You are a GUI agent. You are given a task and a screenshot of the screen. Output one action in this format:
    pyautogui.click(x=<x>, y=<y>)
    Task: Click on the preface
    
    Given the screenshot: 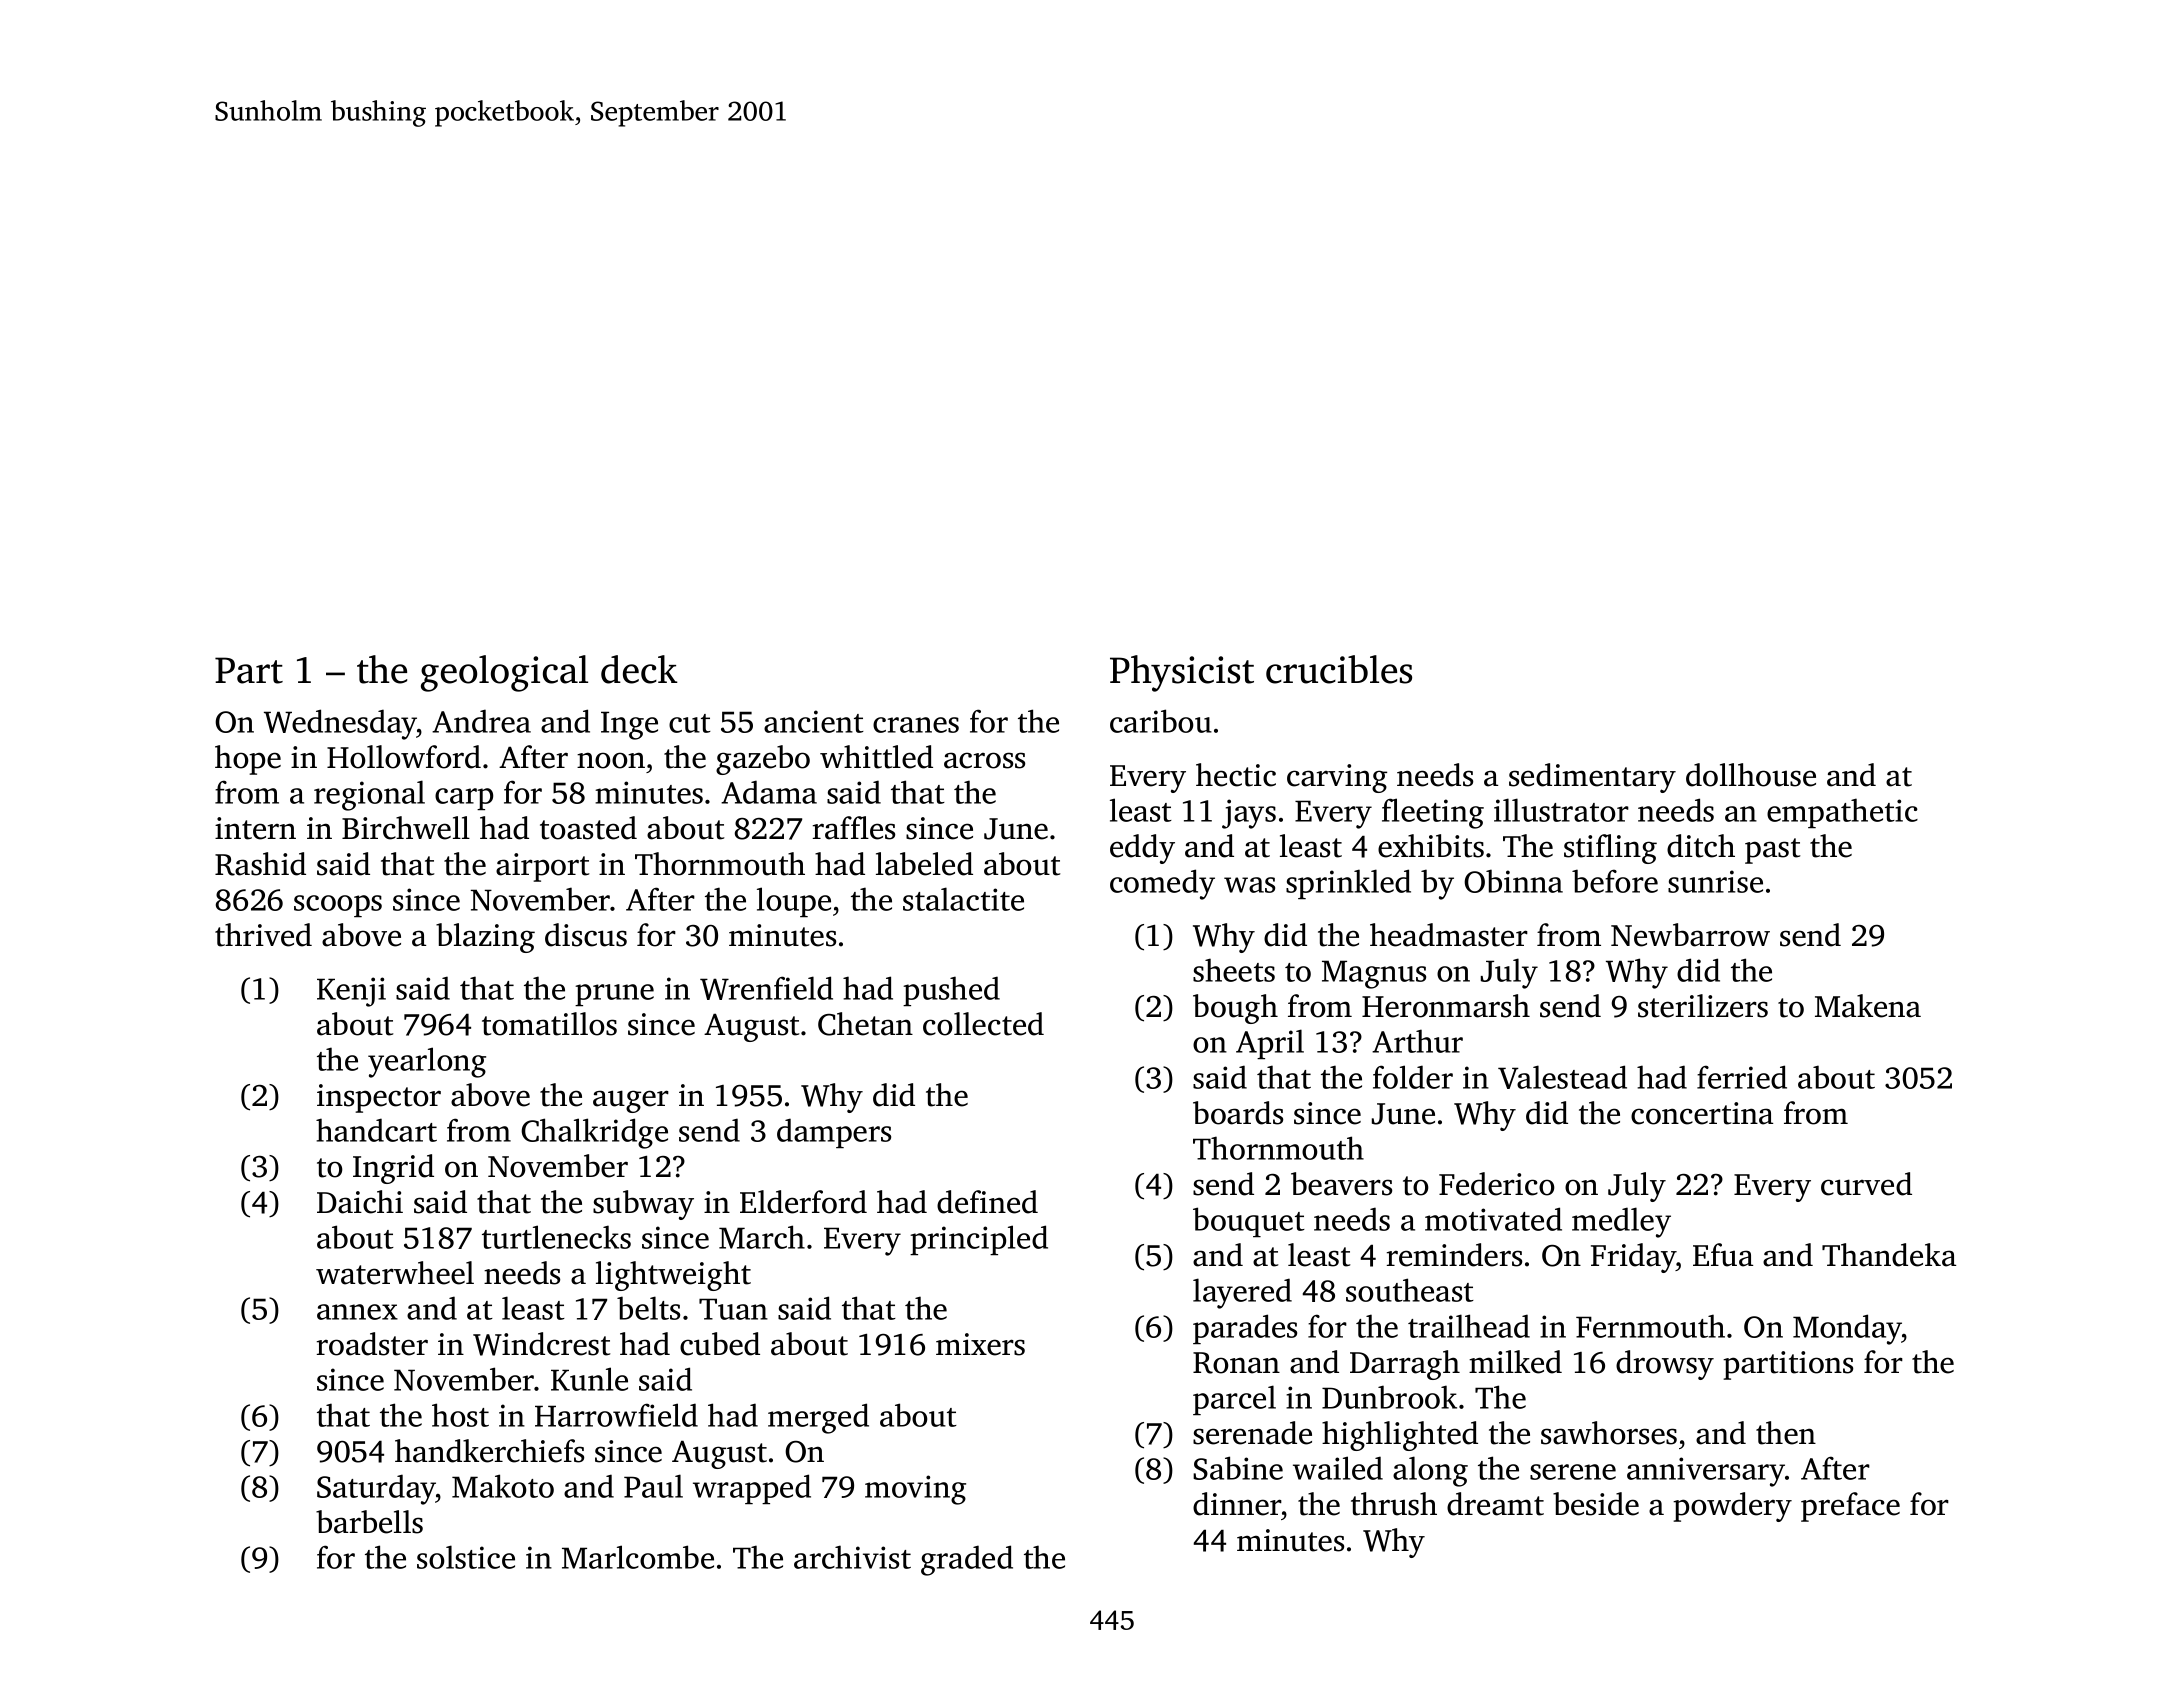 What is the action you would take?
    pyautogui.click(x=1850, y=1507)
